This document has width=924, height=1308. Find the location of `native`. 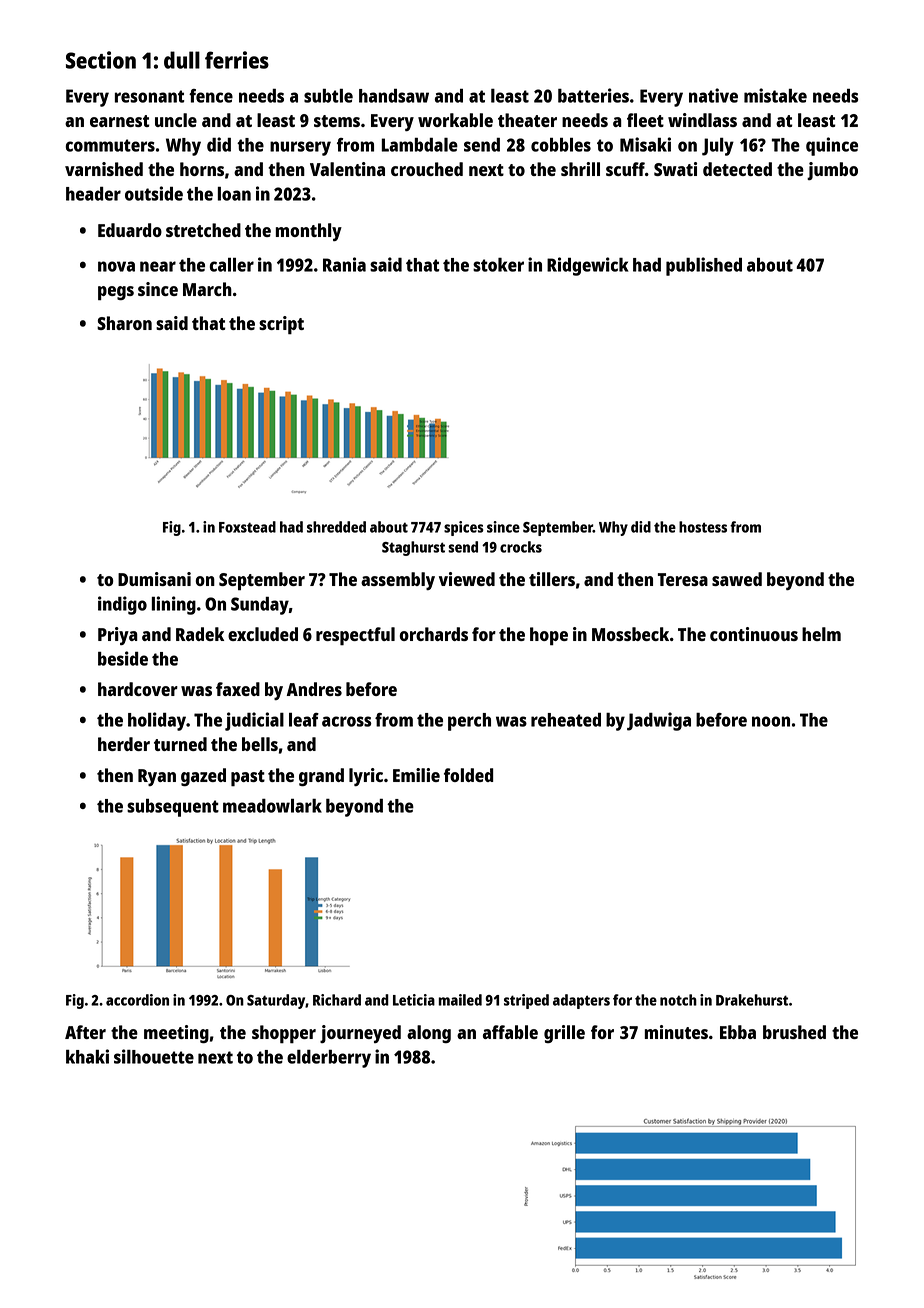

native is located at coordinates (713, 95).
